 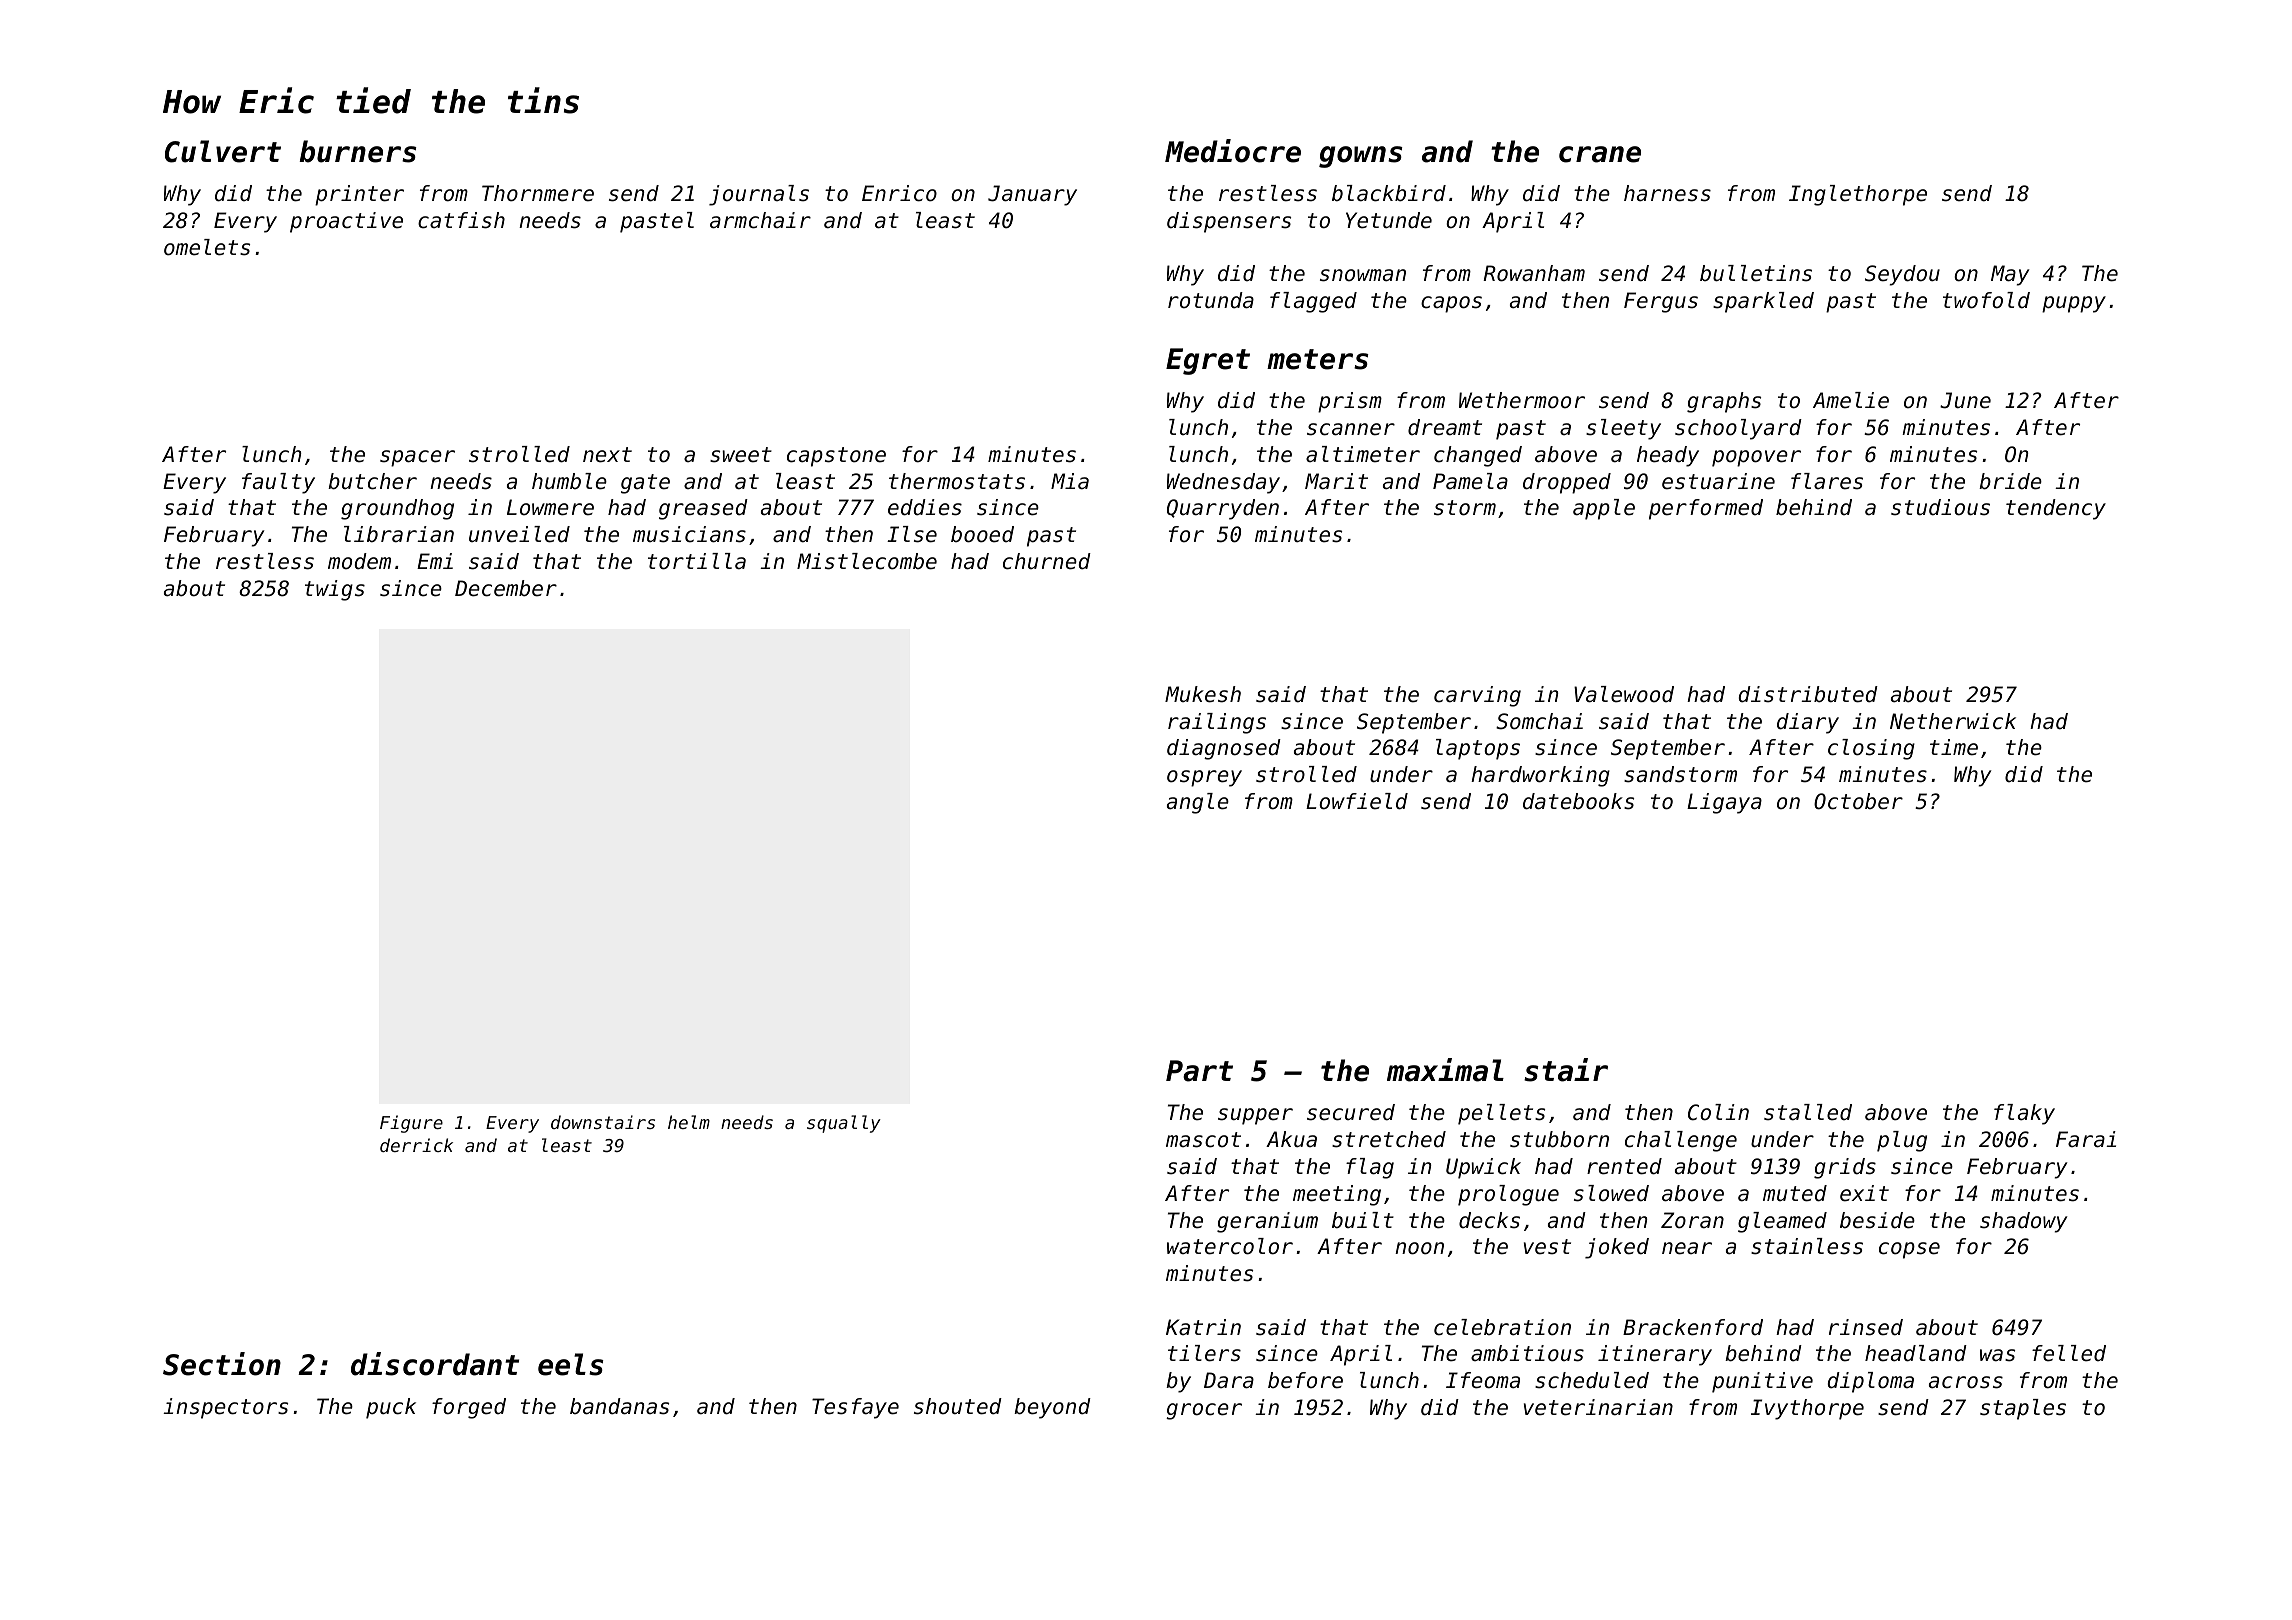 I want to click on Figure, so click(x=411, y=1124).
